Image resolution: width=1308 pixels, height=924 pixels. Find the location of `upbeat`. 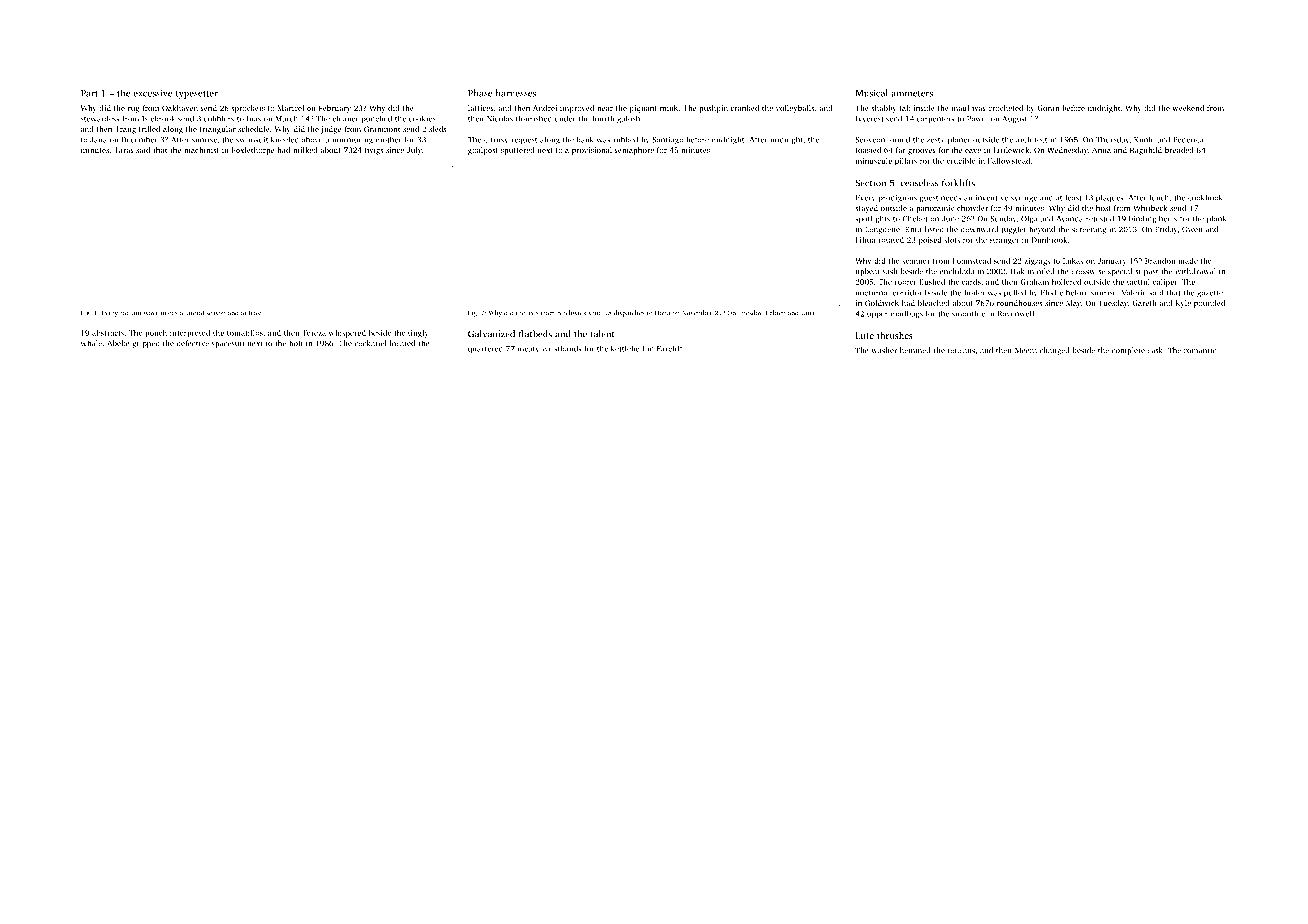

upbeat is located at coordinates (868, 272).
